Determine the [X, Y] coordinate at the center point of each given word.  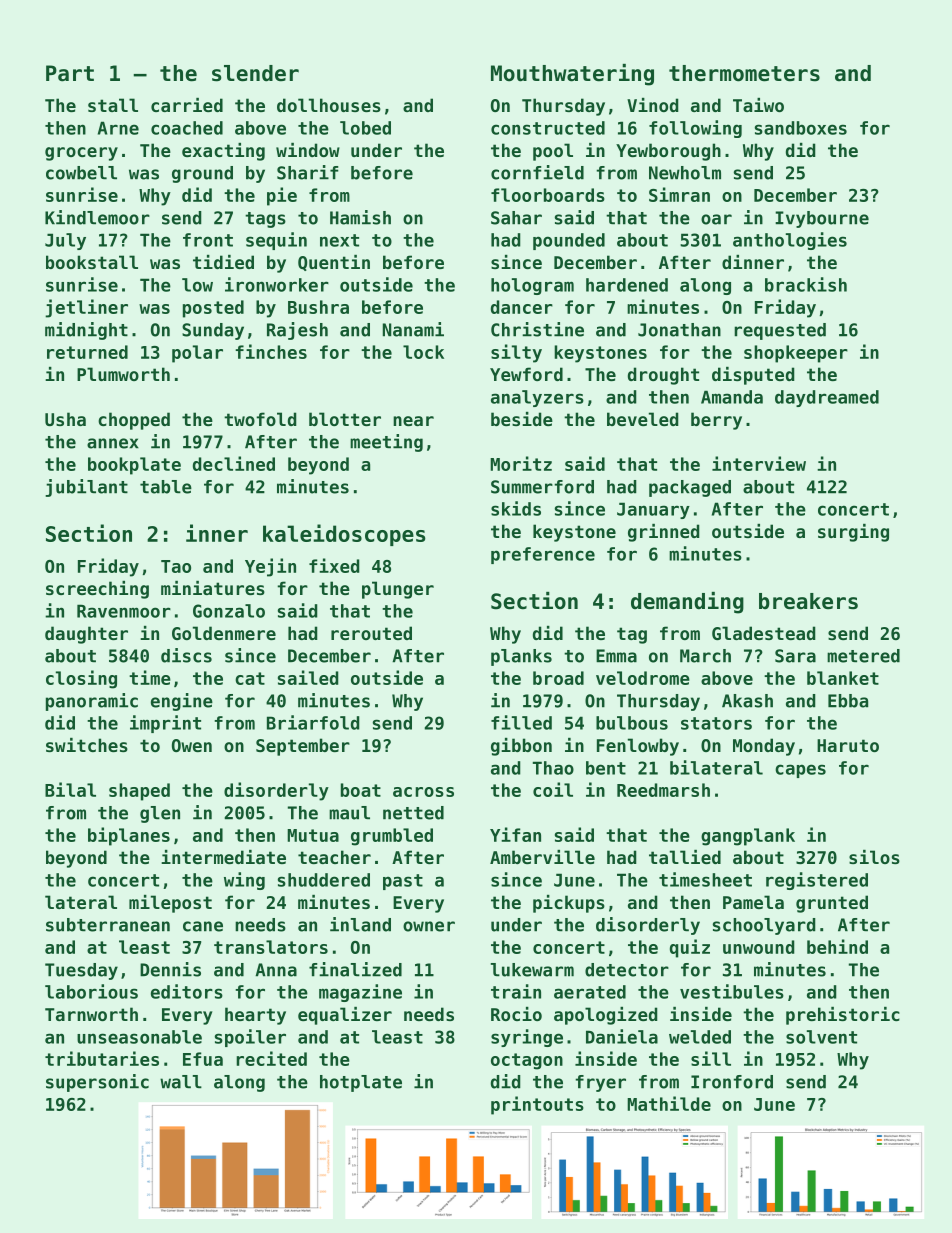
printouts [537, 1105]
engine [182, 702]
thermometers [744, 73]
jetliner [86, 308]
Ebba [848, 701]
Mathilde [669, 1103]
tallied [685, 857]
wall [181, 1082]
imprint [165, 724]
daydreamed [827, 398]
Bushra [318, 307]
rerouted [371, 633]
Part [70, 73]
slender [255, 73]
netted [413, 813]
